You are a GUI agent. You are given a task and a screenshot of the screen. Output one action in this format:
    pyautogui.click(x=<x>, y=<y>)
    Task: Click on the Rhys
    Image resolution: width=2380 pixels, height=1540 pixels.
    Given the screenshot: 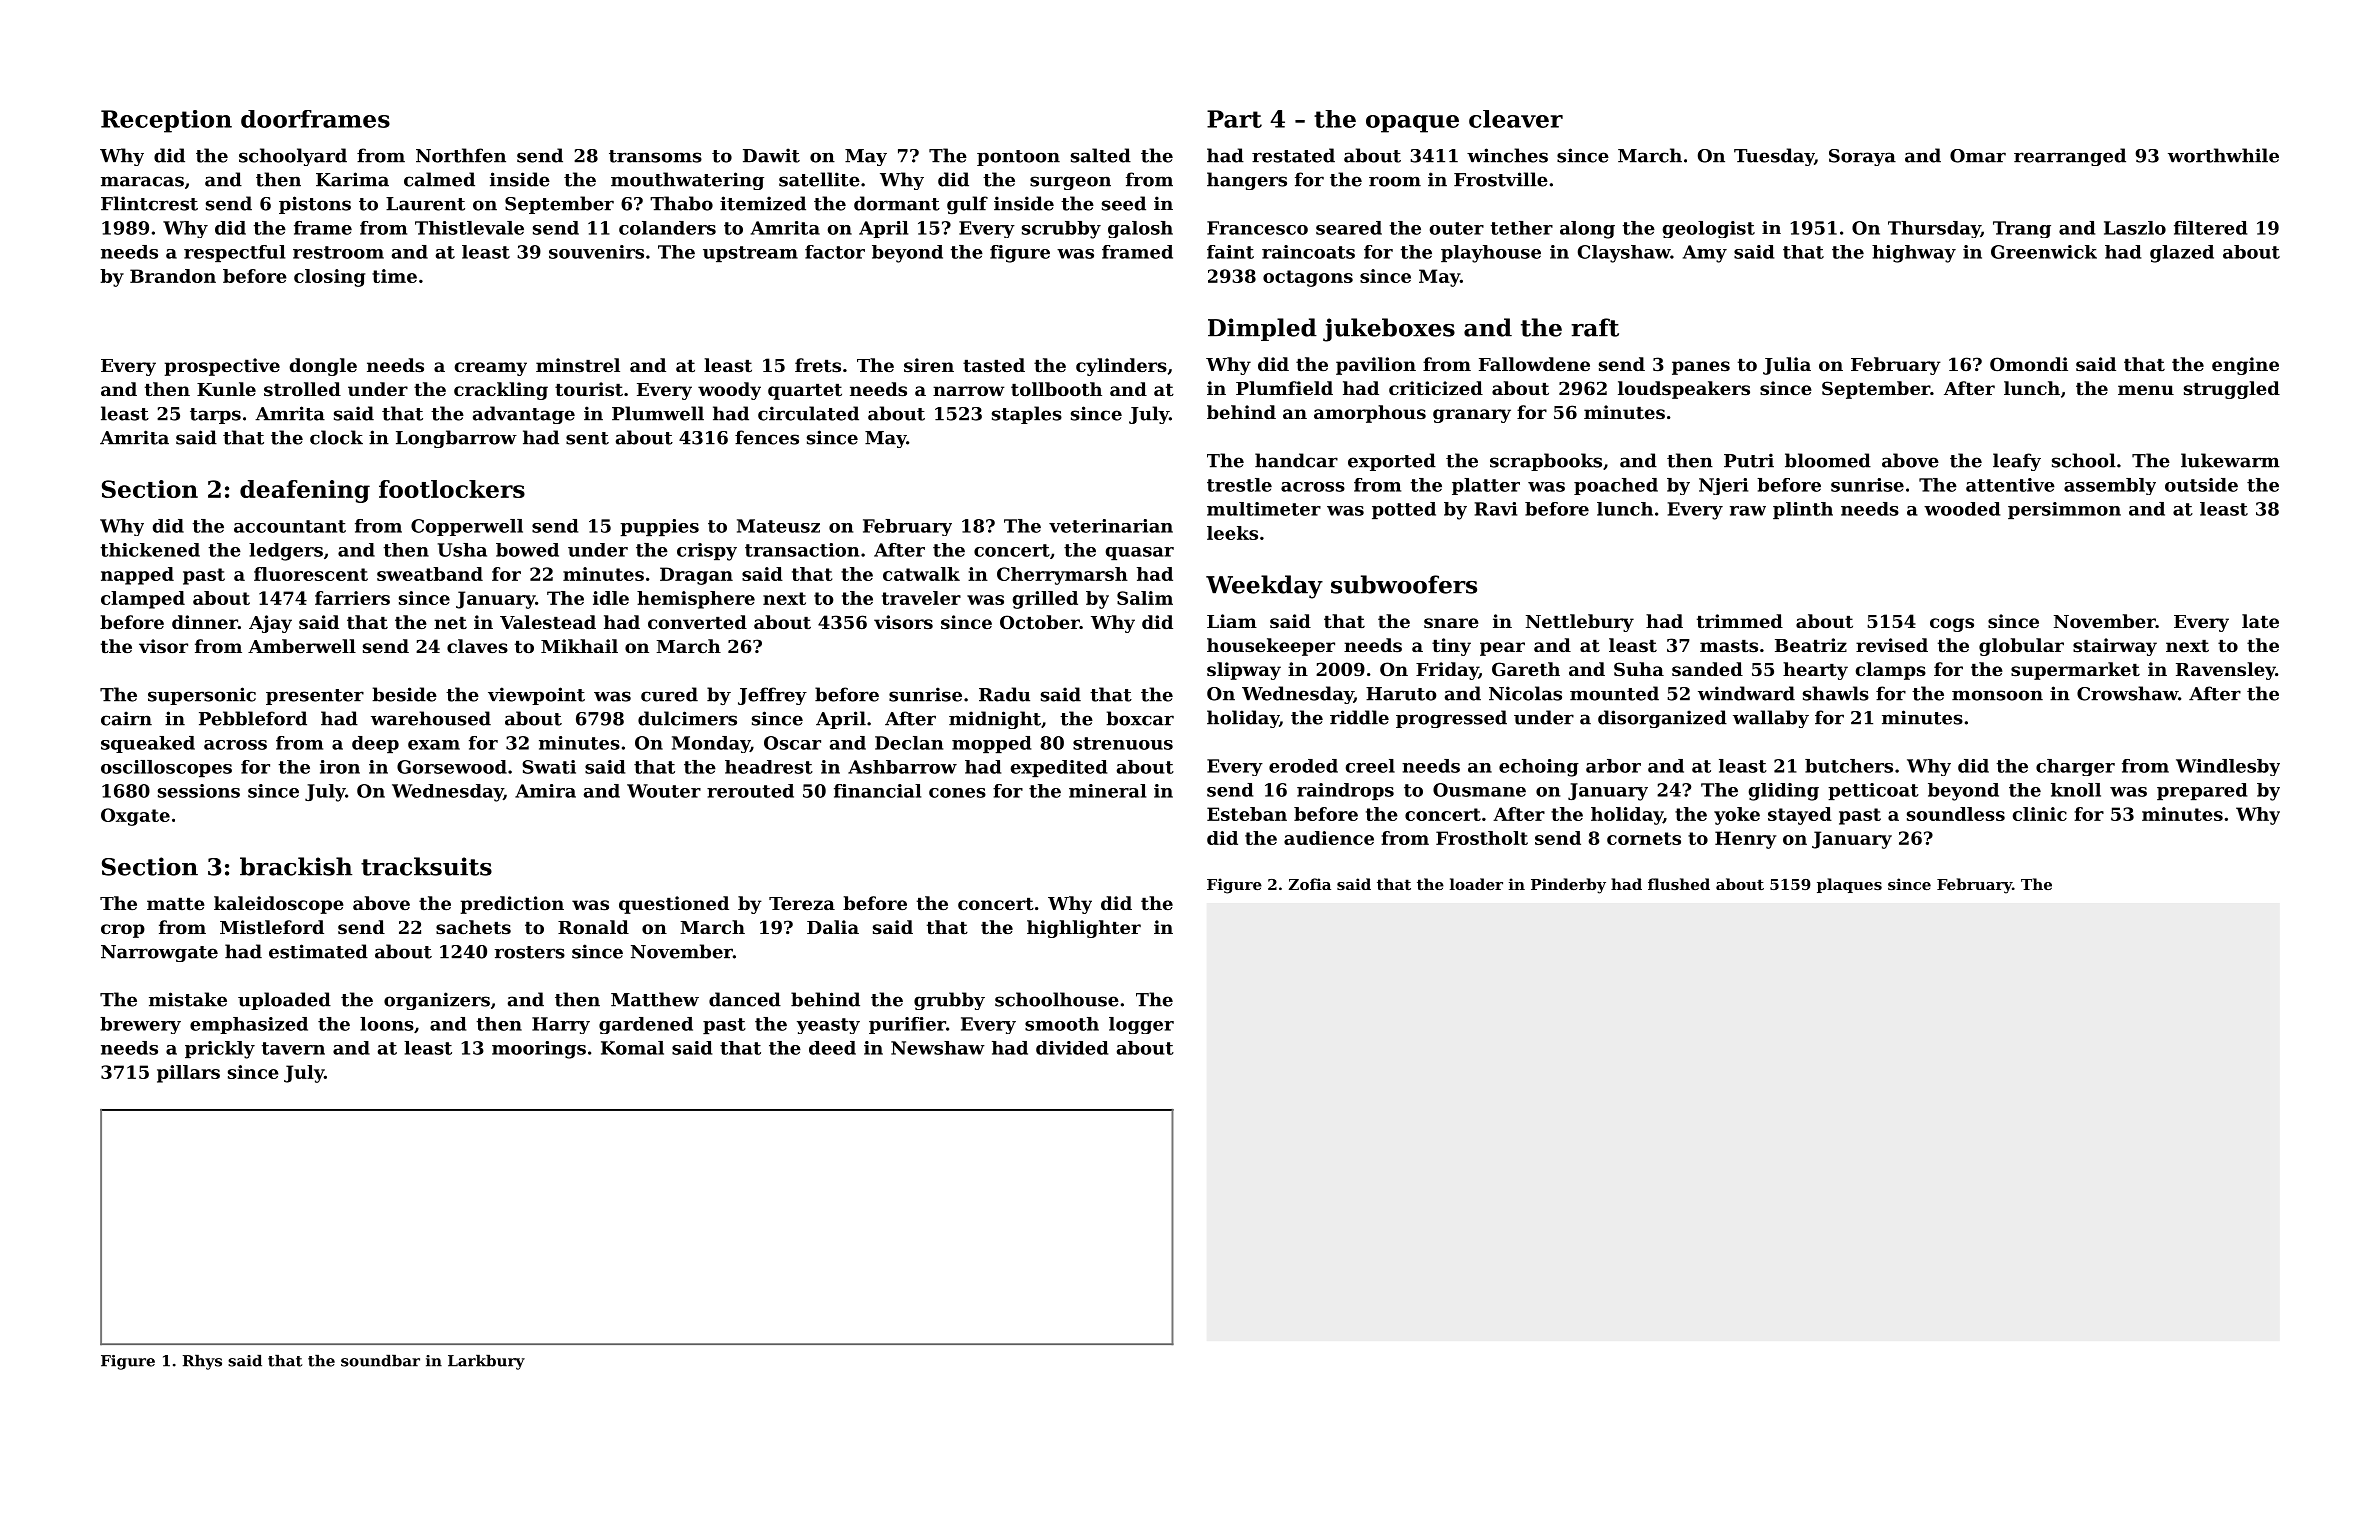 What is the action you would take?
    pyautogui.click(x=202, y=1362)
